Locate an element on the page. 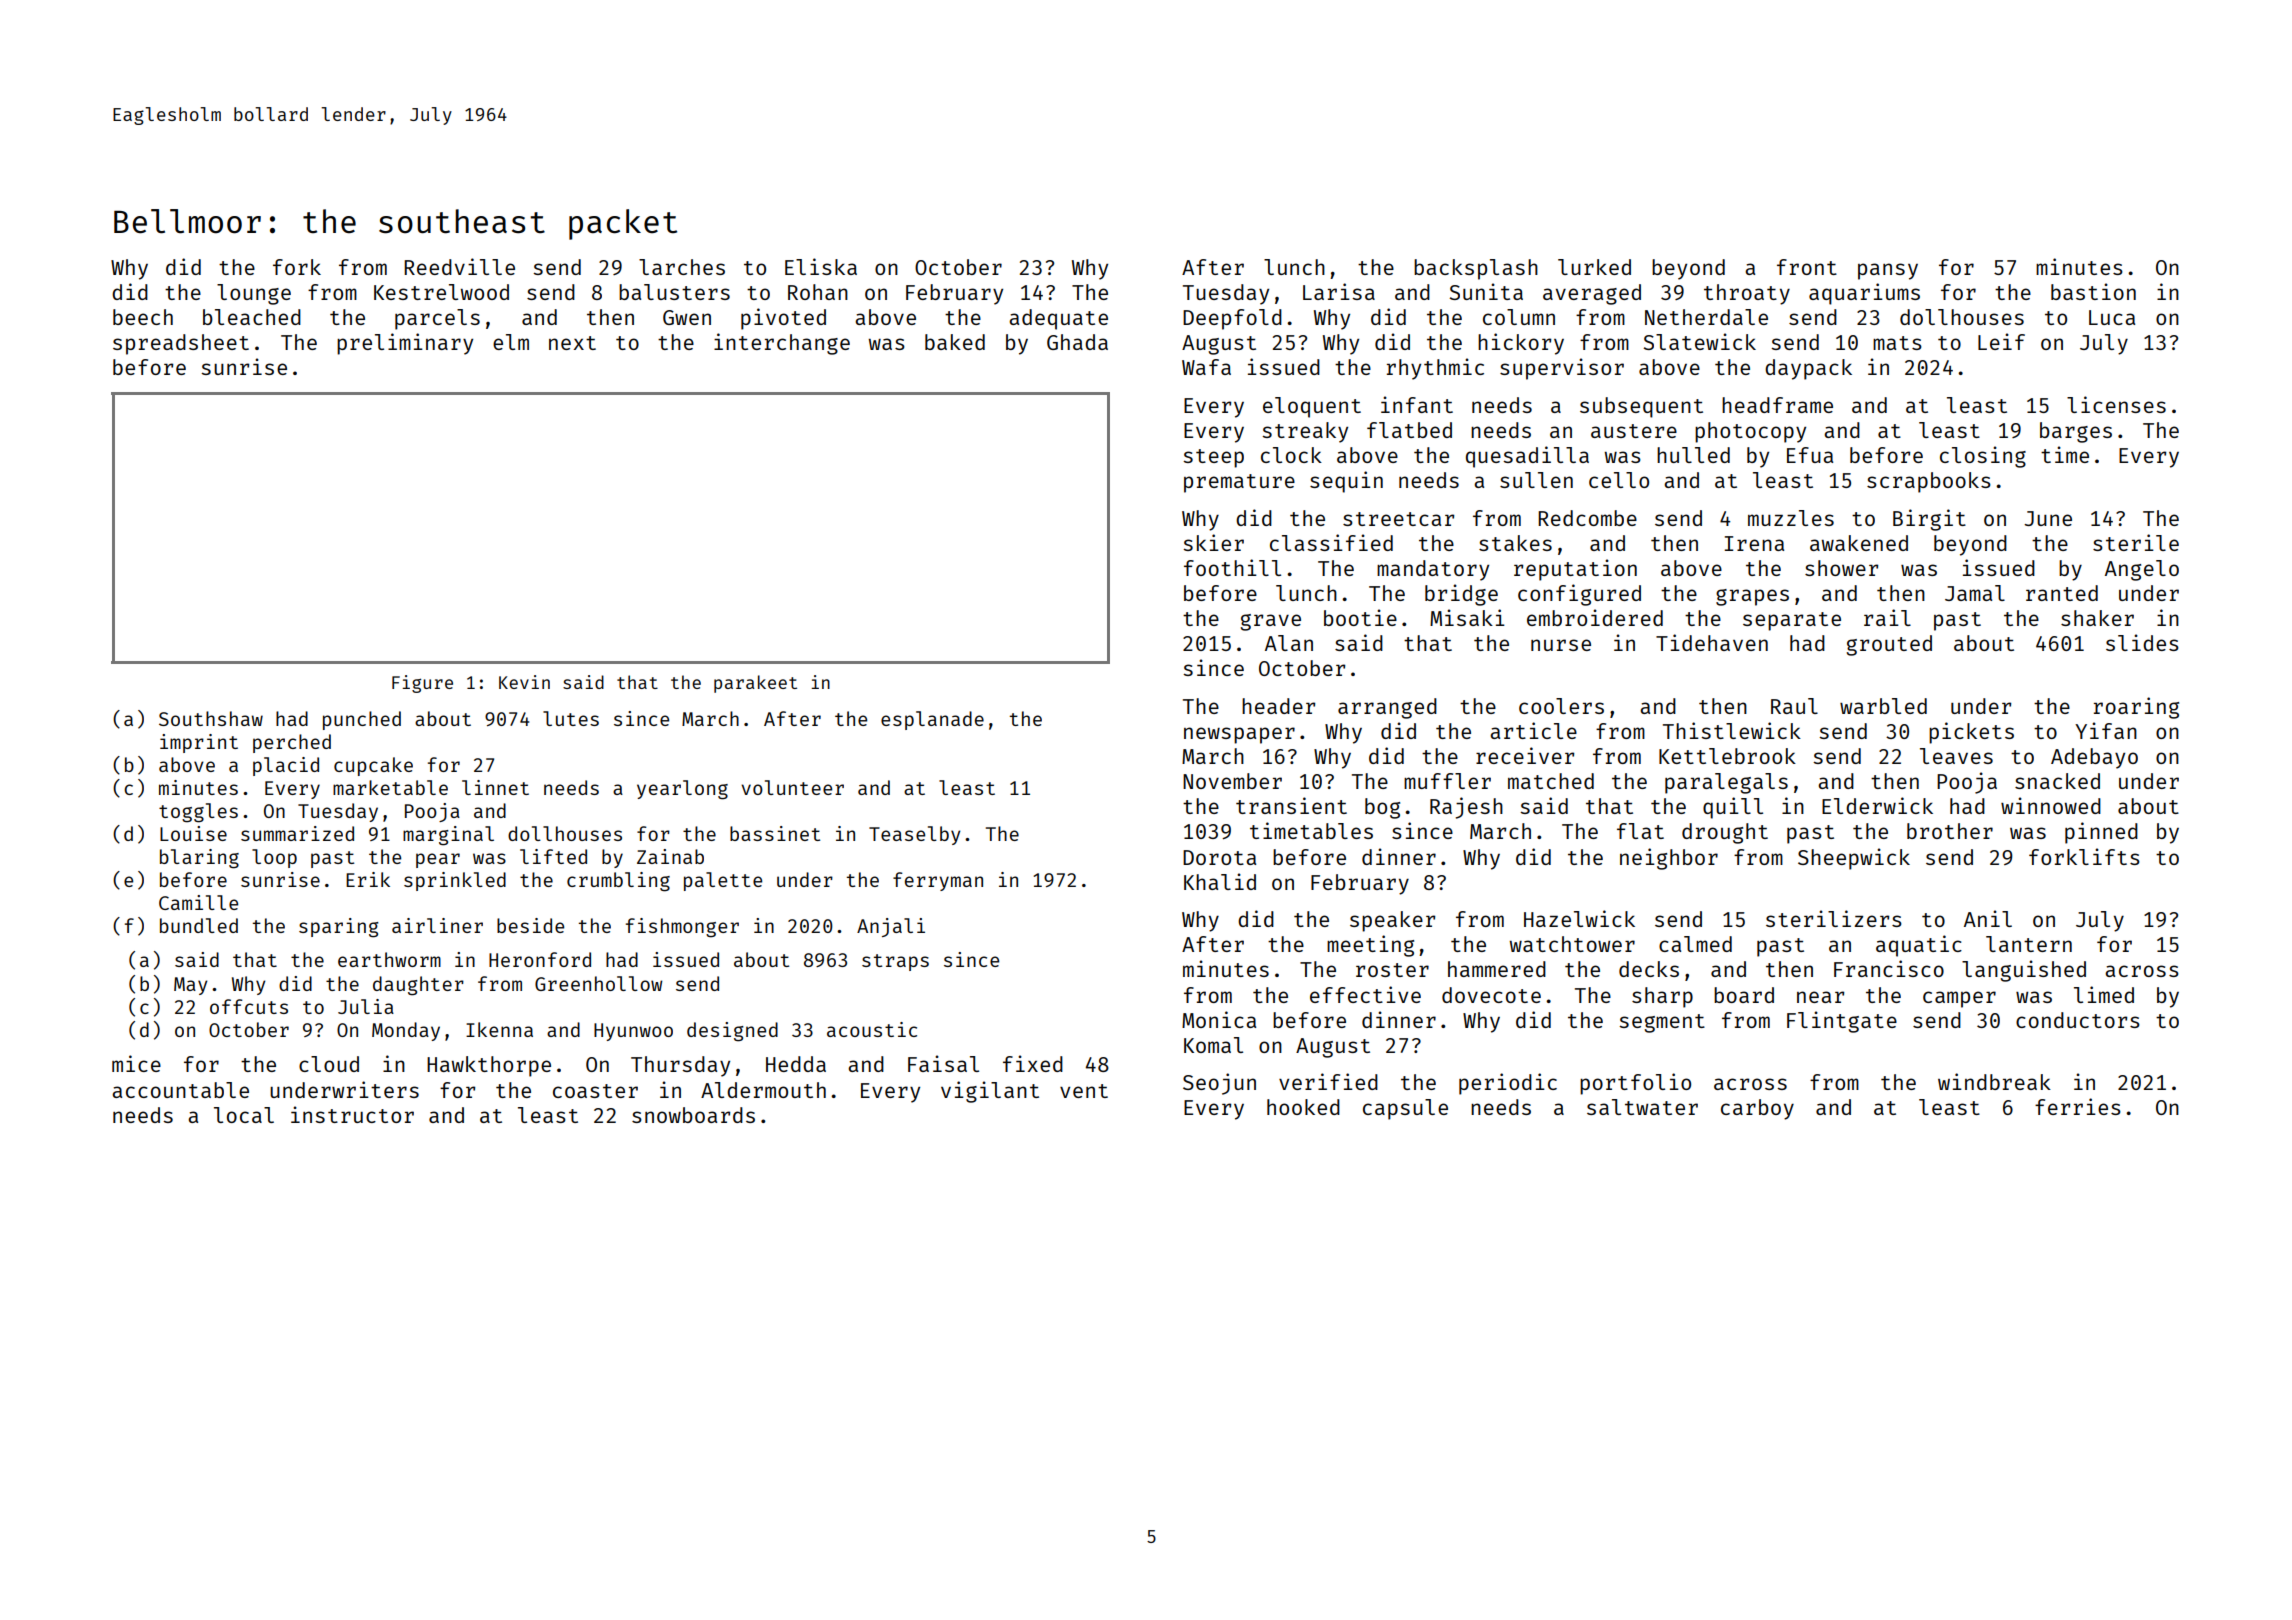 The height and width of the image is (1620, 2292). bastion is located at coordinates (2093, 291).
